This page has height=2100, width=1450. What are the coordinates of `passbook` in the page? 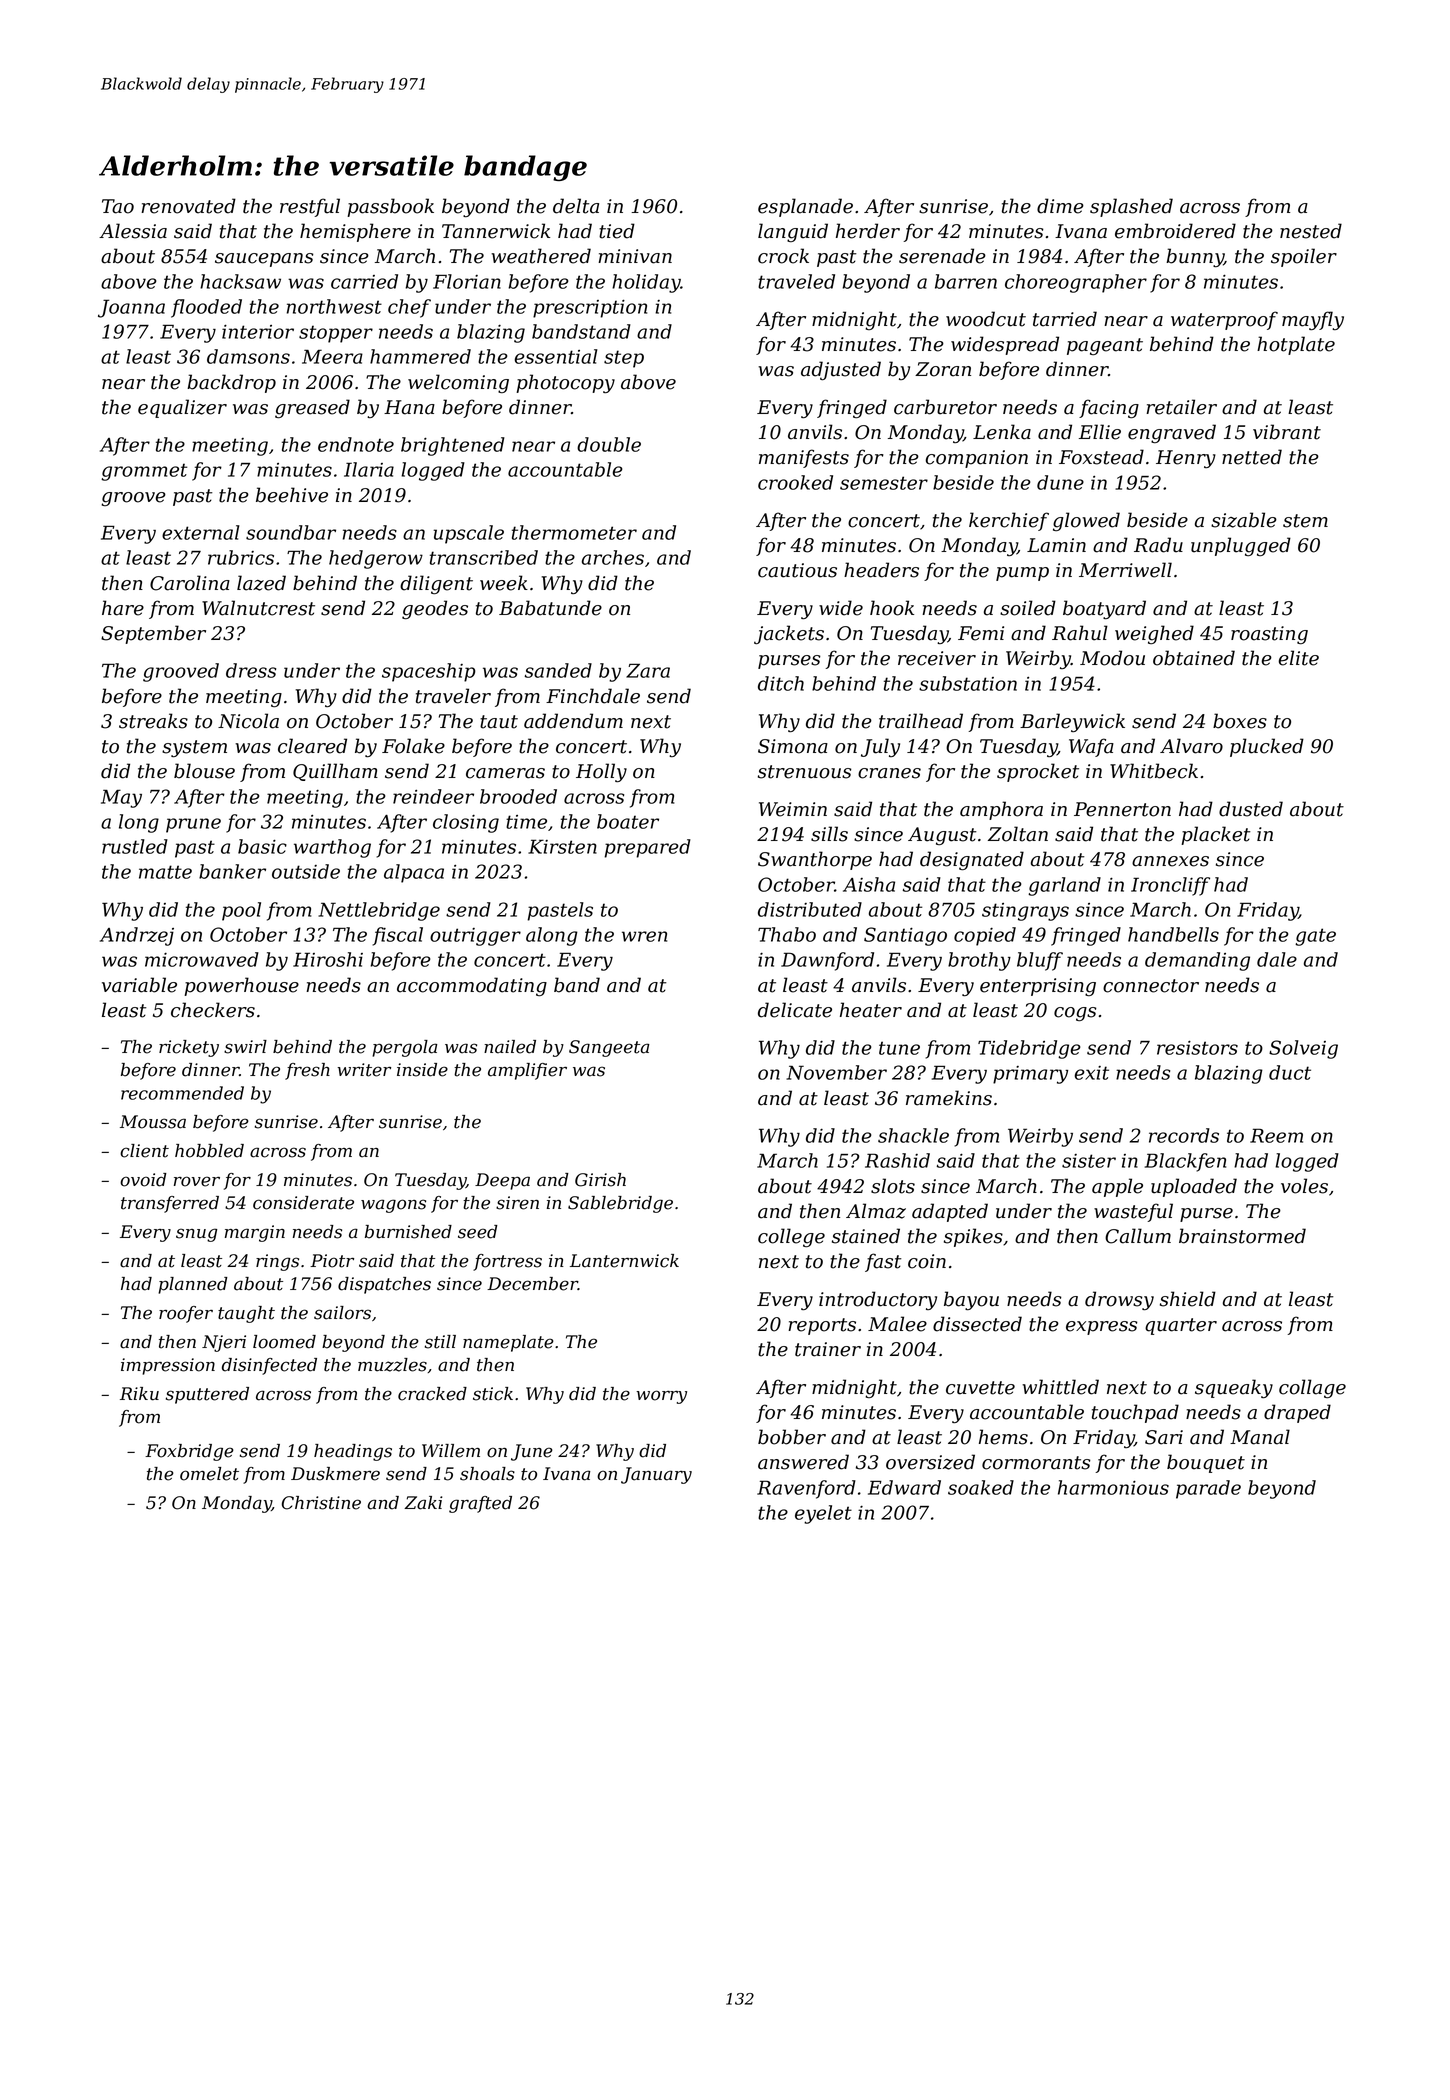 It's located at (390, 207).
